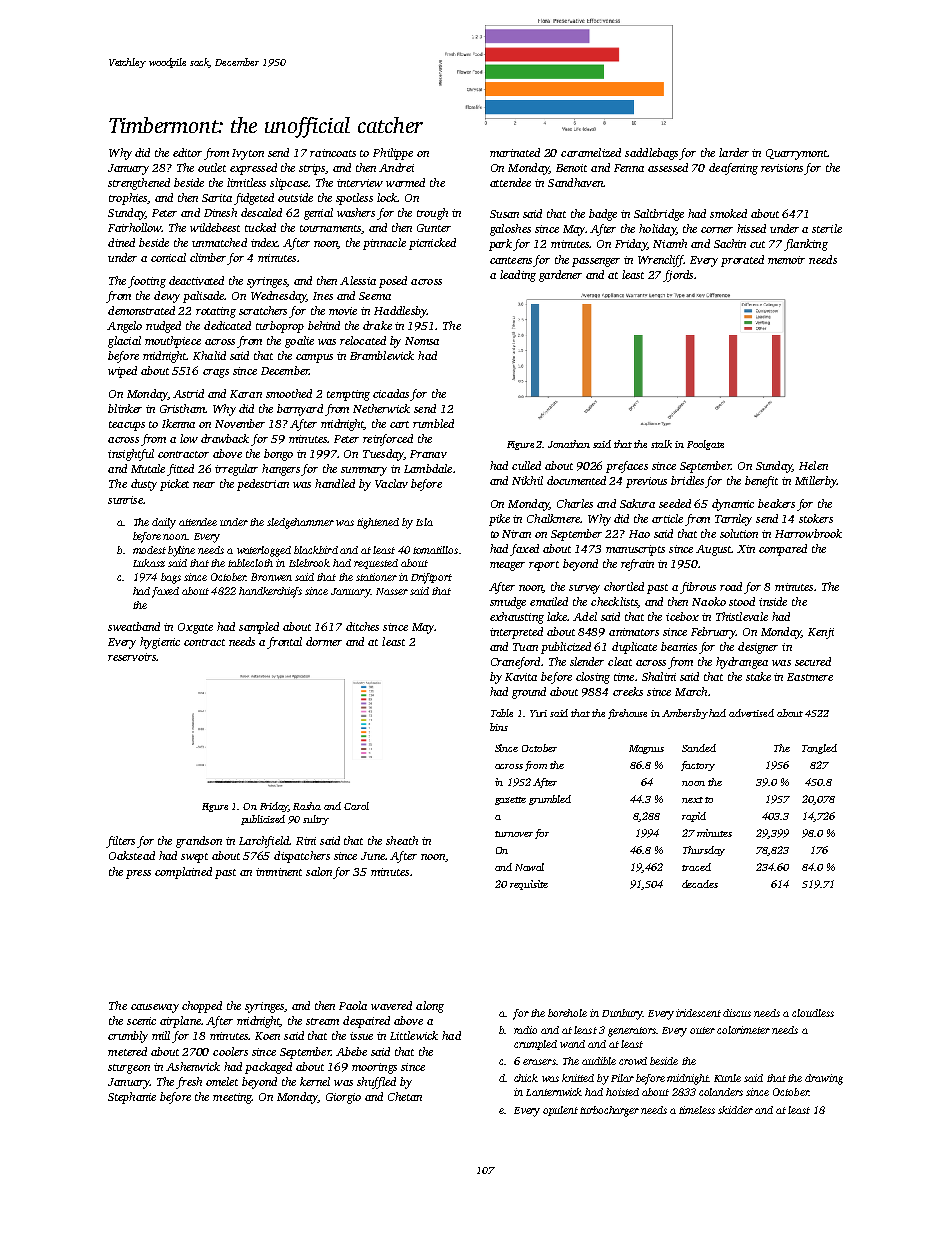 This document has width=952, height=1233. I want to click on outside, so click(295, 197).
